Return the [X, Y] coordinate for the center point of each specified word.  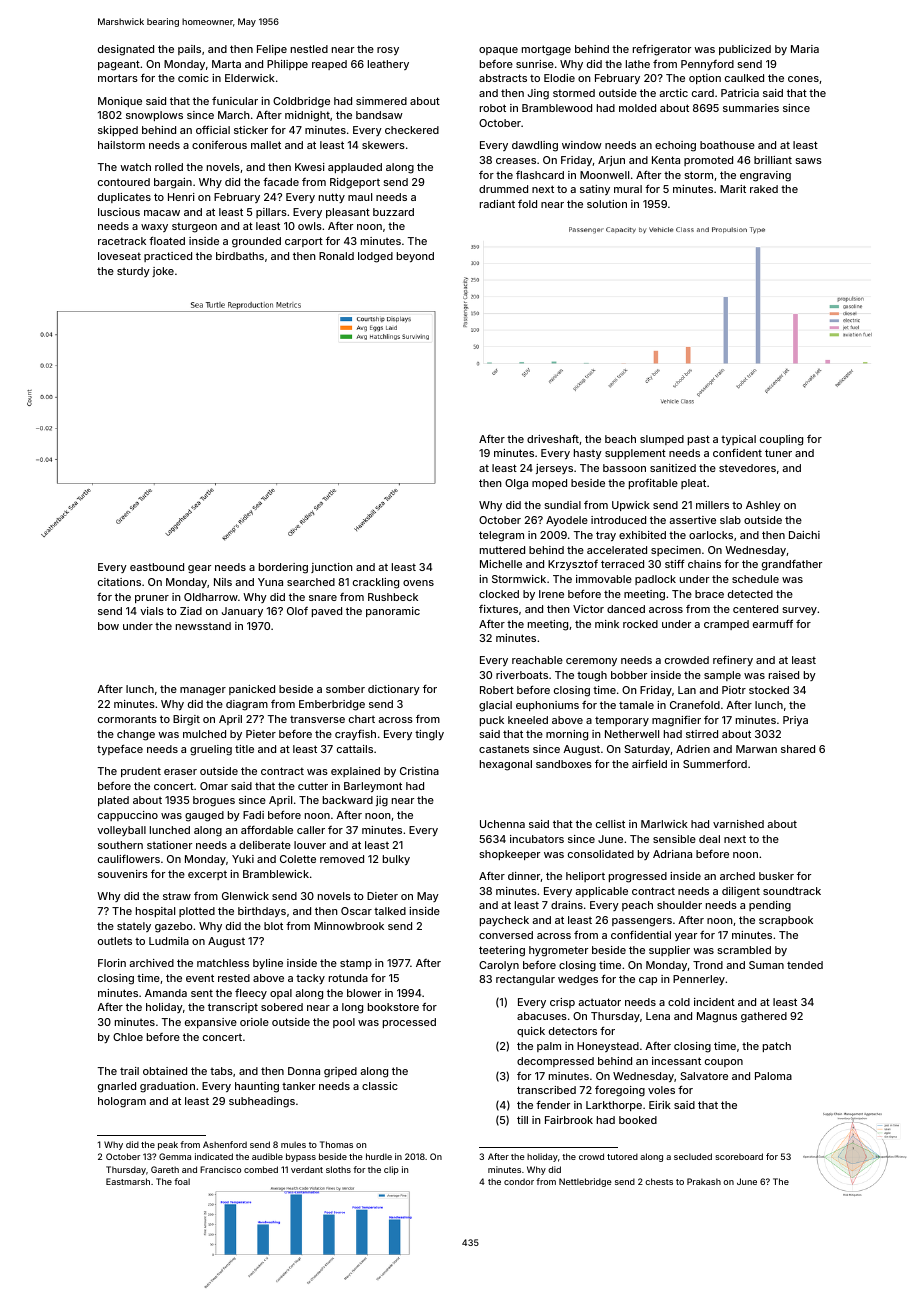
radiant [497, 204]
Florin [112, 963]
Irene [551, 594]
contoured [124, 182]
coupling [781, 440]
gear [199, 569]
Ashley [763, 506]
